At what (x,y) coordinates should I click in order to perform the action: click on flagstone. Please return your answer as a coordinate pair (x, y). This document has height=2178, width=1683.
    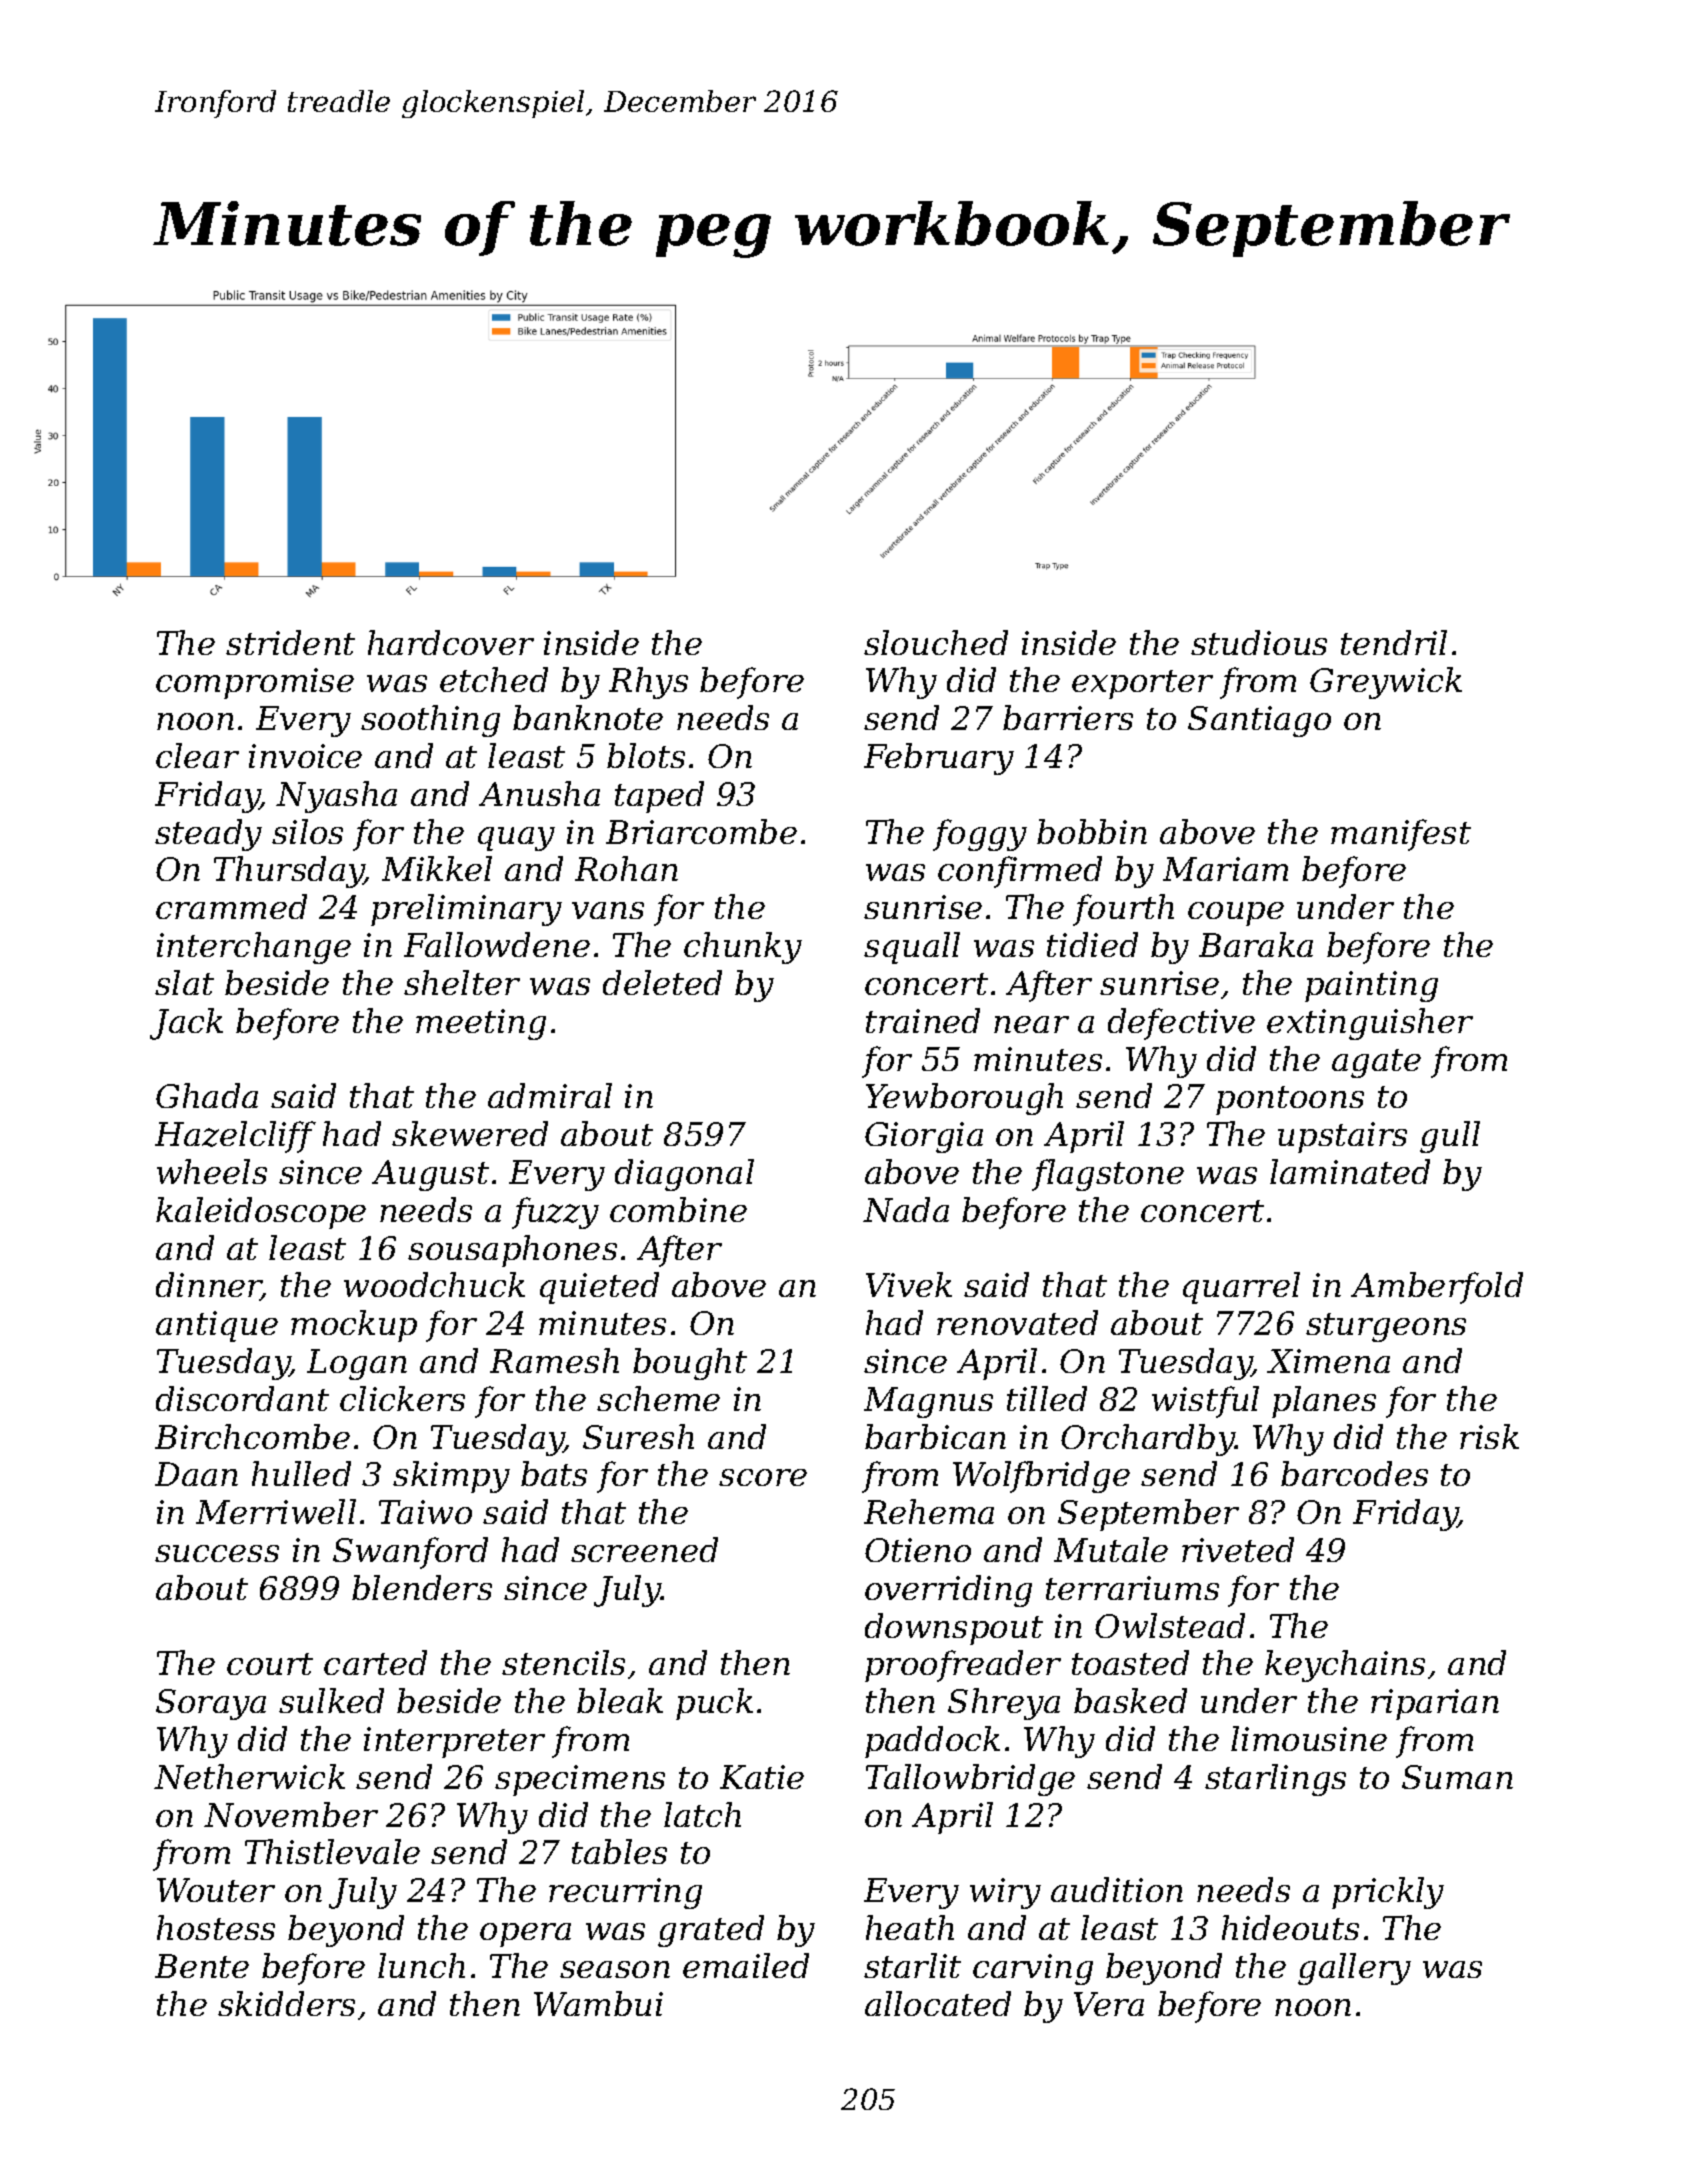
    Looking at the image, I should click on (1108, 1175).
